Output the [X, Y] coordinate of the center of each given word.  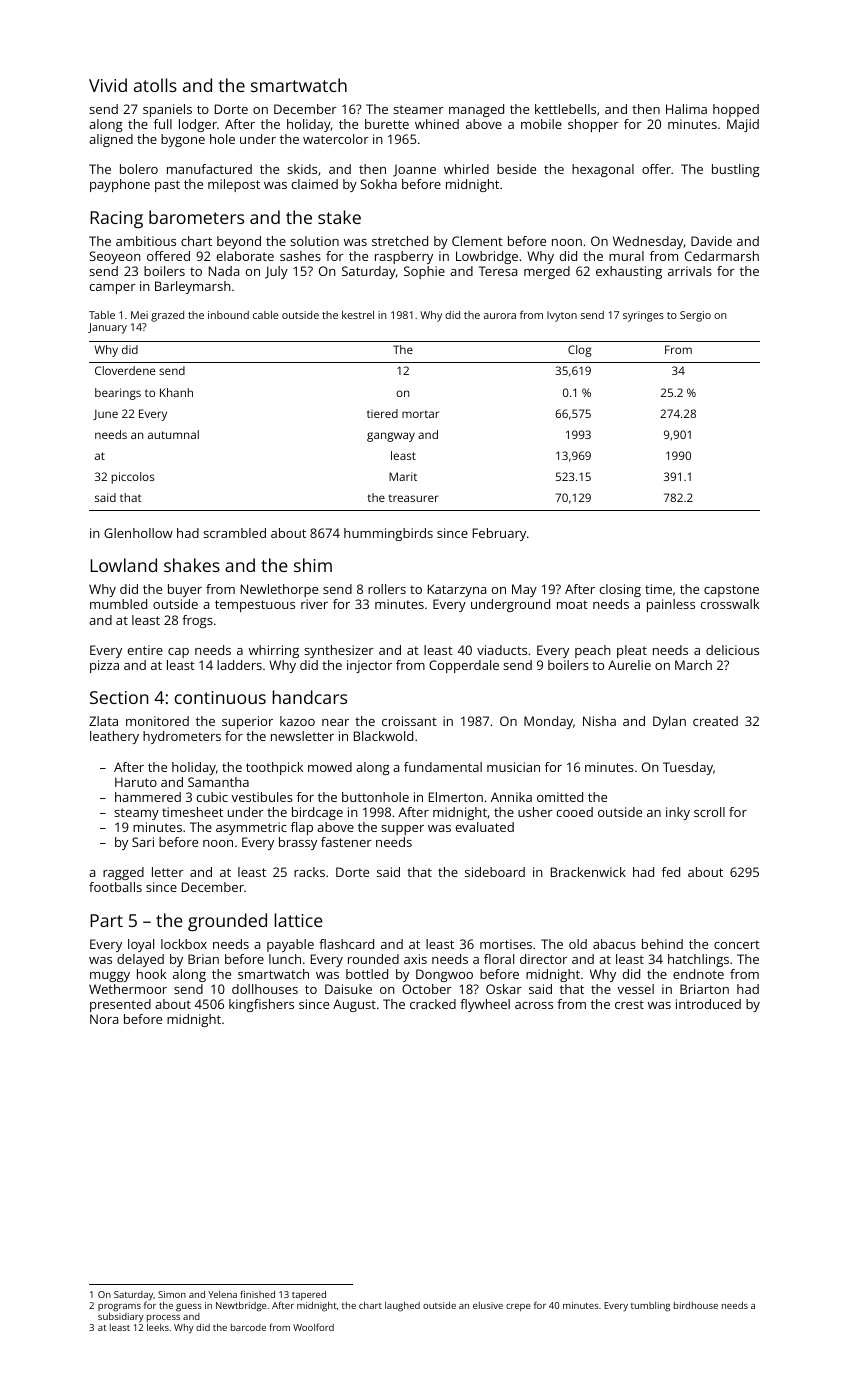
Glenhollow [138, 533]
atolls [155, 85]
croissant [409, 721]
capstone [731, 591]
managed [476, 110]
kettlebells [565, 109]
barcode [248, 1327]
